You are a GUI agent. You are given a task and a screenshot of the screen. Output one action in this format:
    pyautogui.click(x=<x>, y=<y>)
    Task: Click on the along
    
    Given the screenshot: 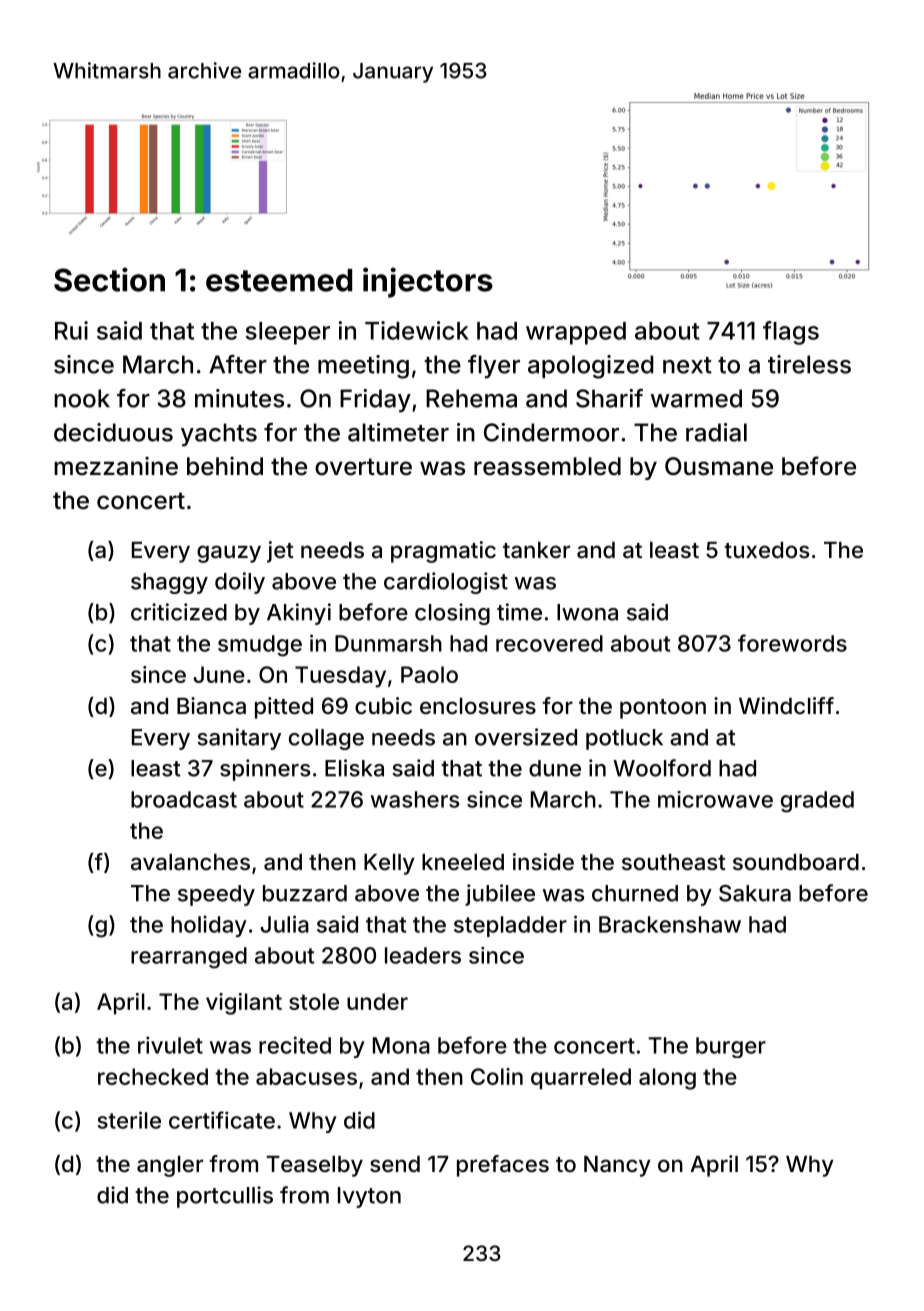 What is the action you would take?
    pyautogui.click(x=667, y=1079)
